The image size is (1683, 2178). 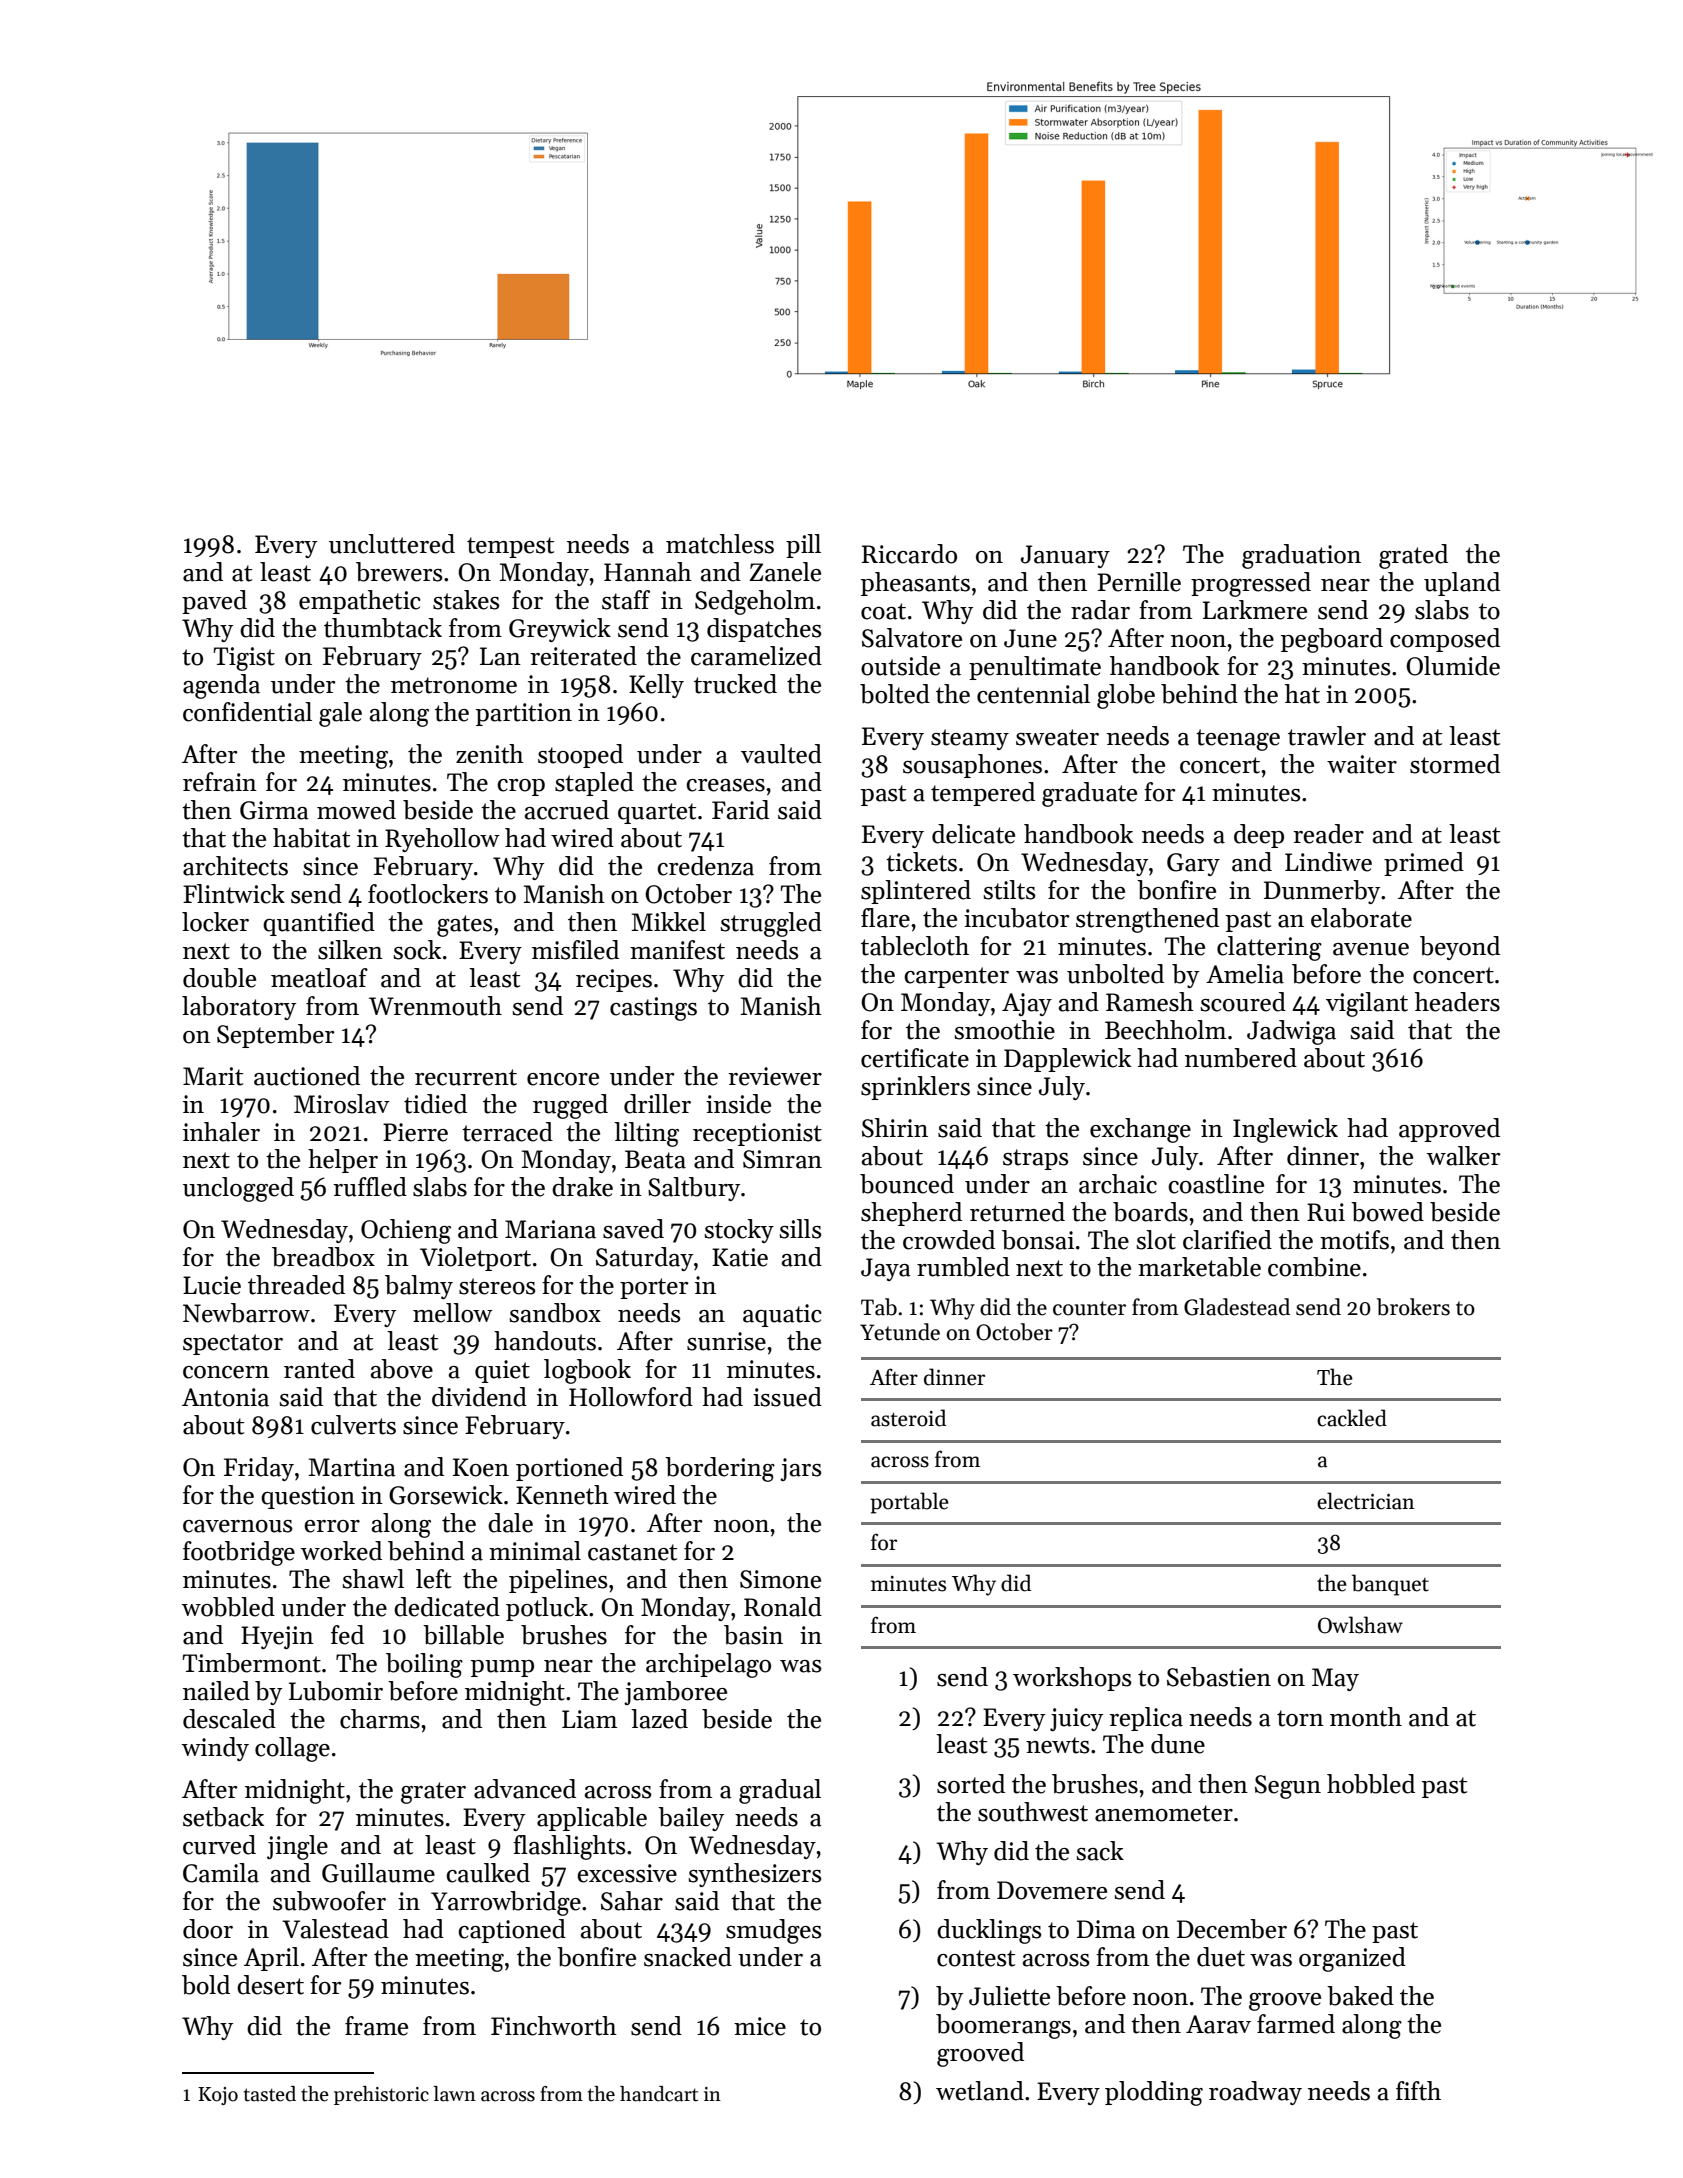 What do you see at coordinates (1455, 764) in the screenshot?
I see `stormed` at bounding box center [1455, 764].
